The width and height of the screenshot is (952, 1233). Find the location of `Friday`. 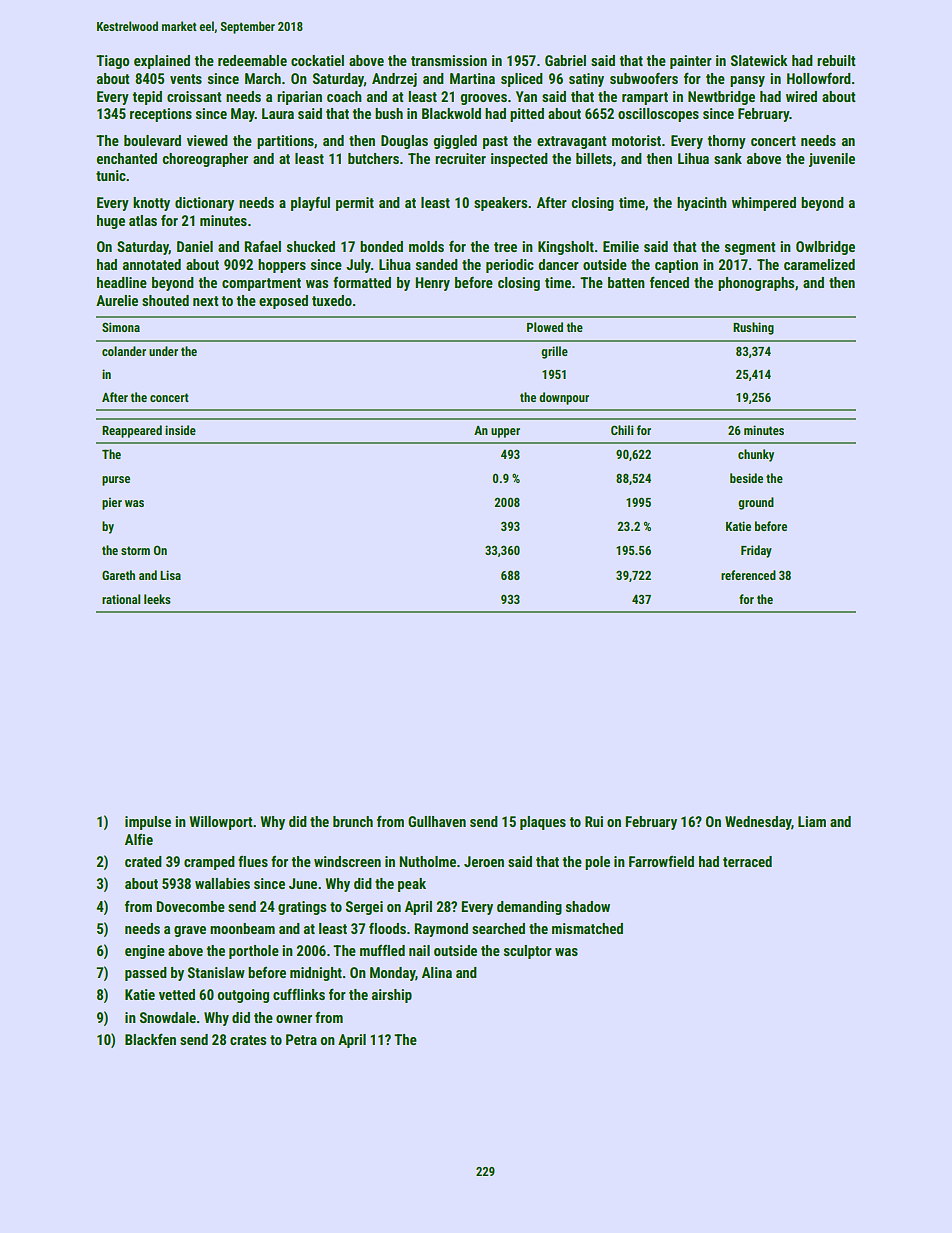

Friday is located at coordinates (756, 551).
